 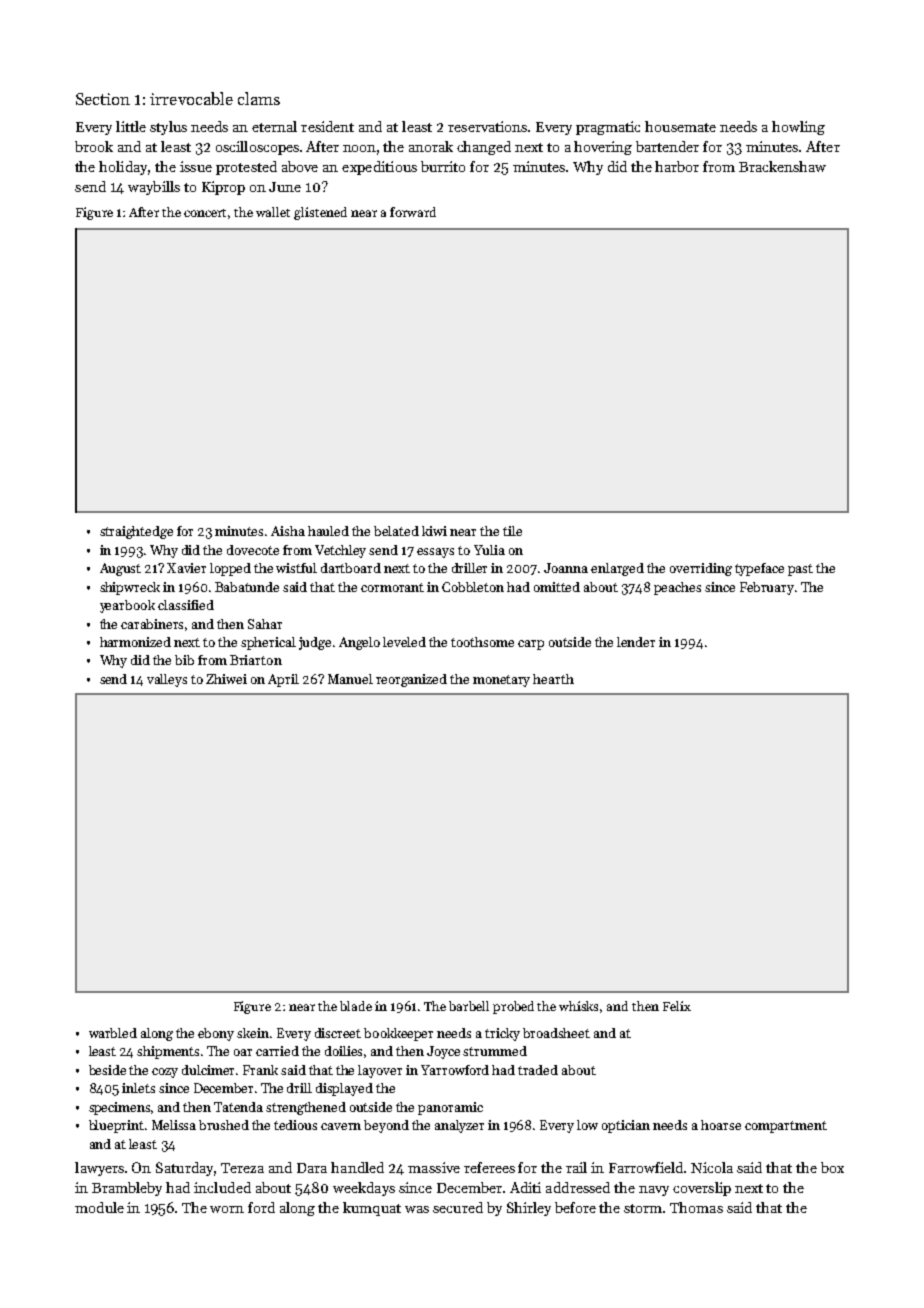 I want to click on module, so click(x=99, y=1207).
